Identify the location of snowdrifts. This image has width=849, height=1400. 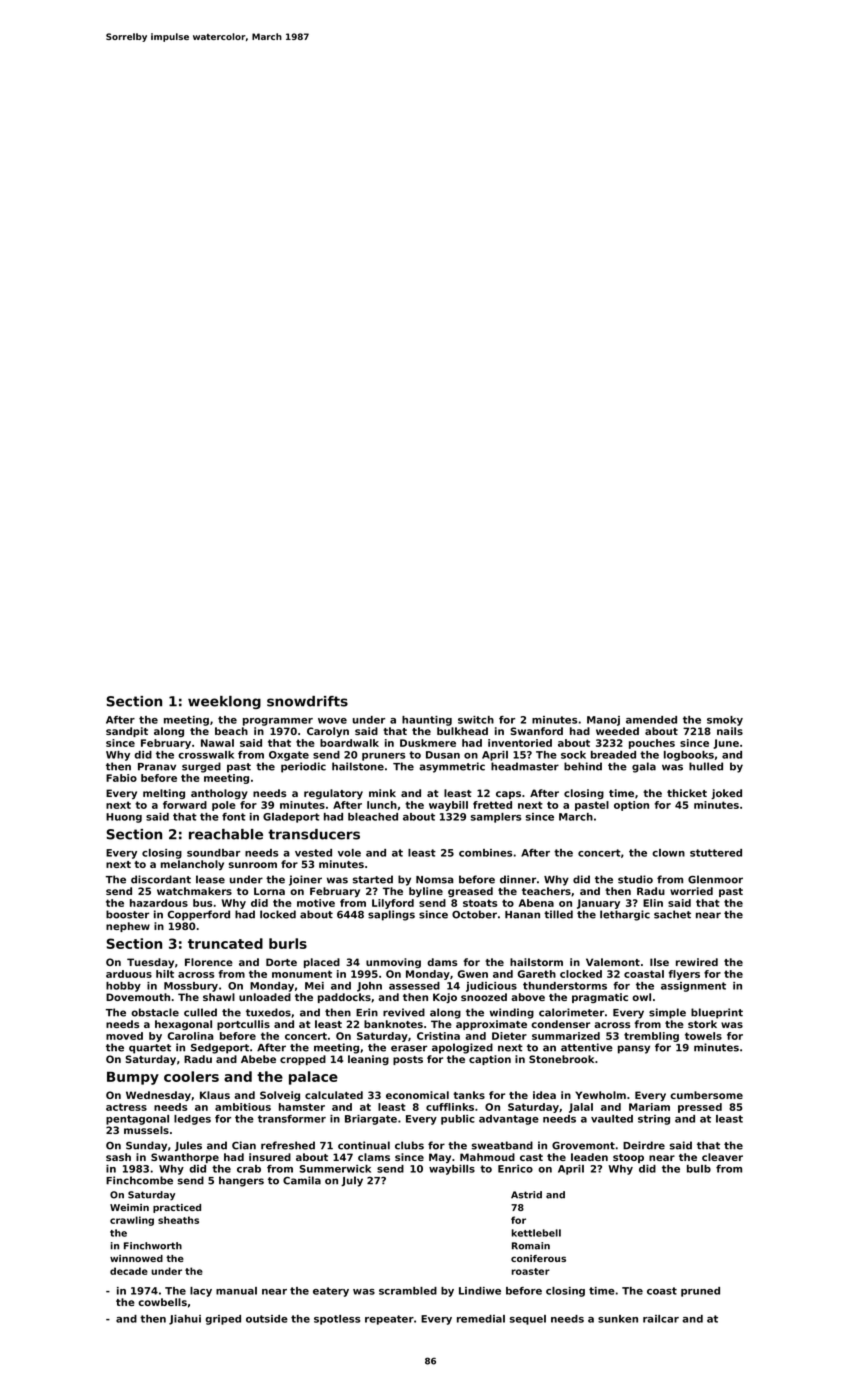
(307, 701).
